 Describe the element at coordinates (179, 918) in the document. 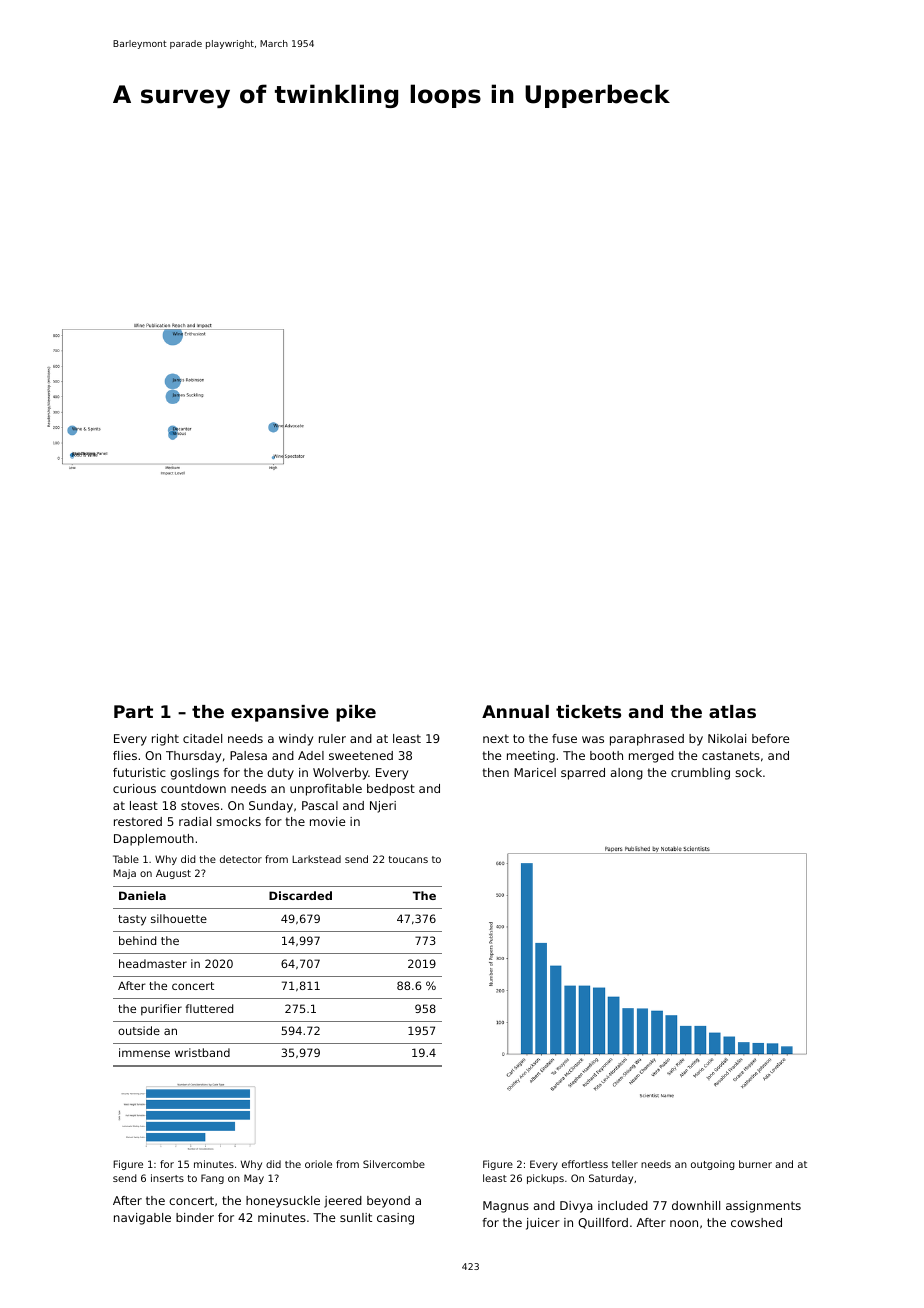

I see `silhouette` at that location.
